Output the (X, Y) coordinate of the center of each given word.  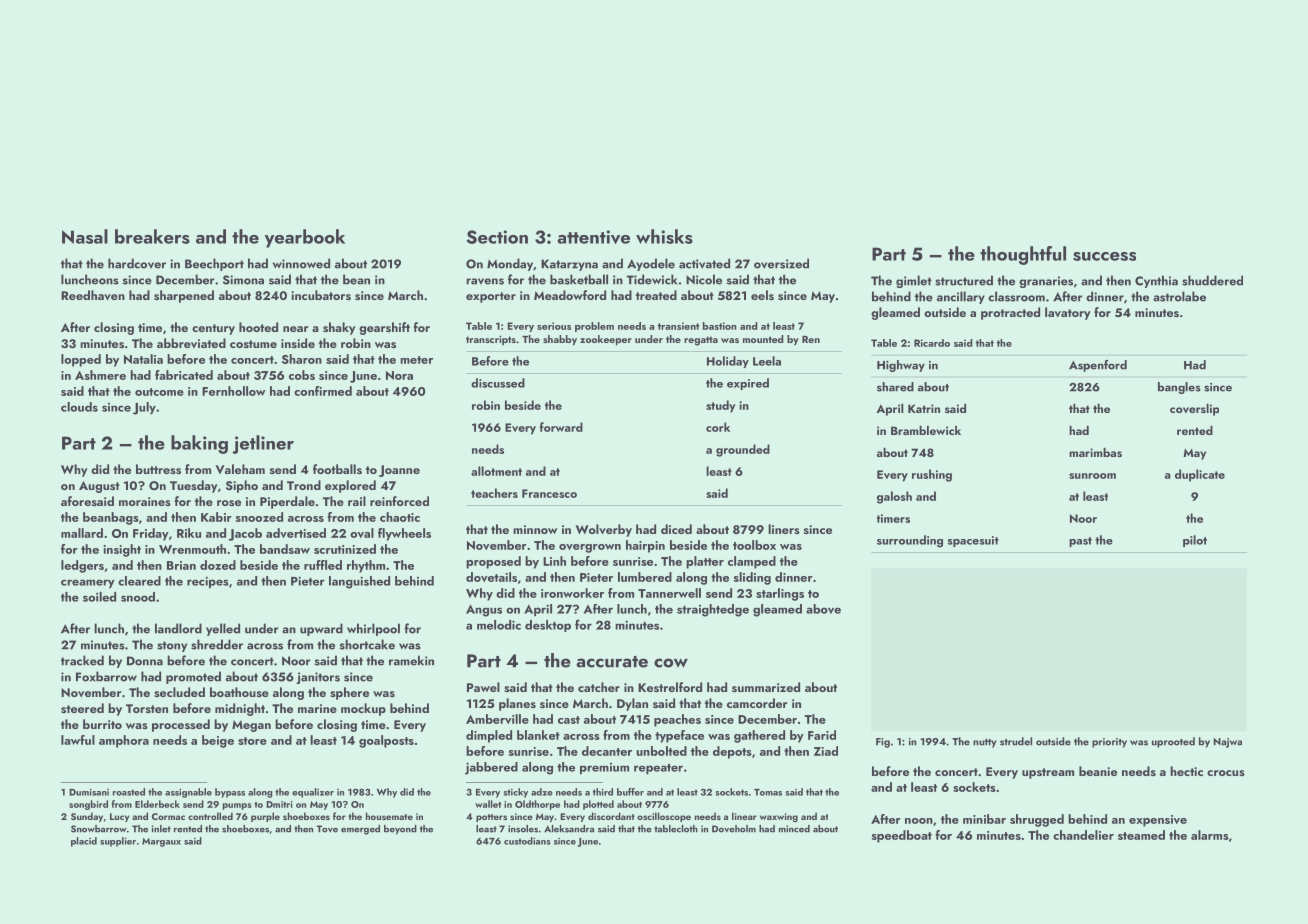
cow (671, 663)
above (823, 609)
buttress (158, 469)
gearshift (384, 328)
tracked (82, 660)
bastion (720, 326)
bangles (1179, 388)
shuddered (1212, 280)
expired (748, 384)
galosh (894, 497)
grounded (743, 450)
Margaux (161, 842)
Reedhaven (93, 295)
